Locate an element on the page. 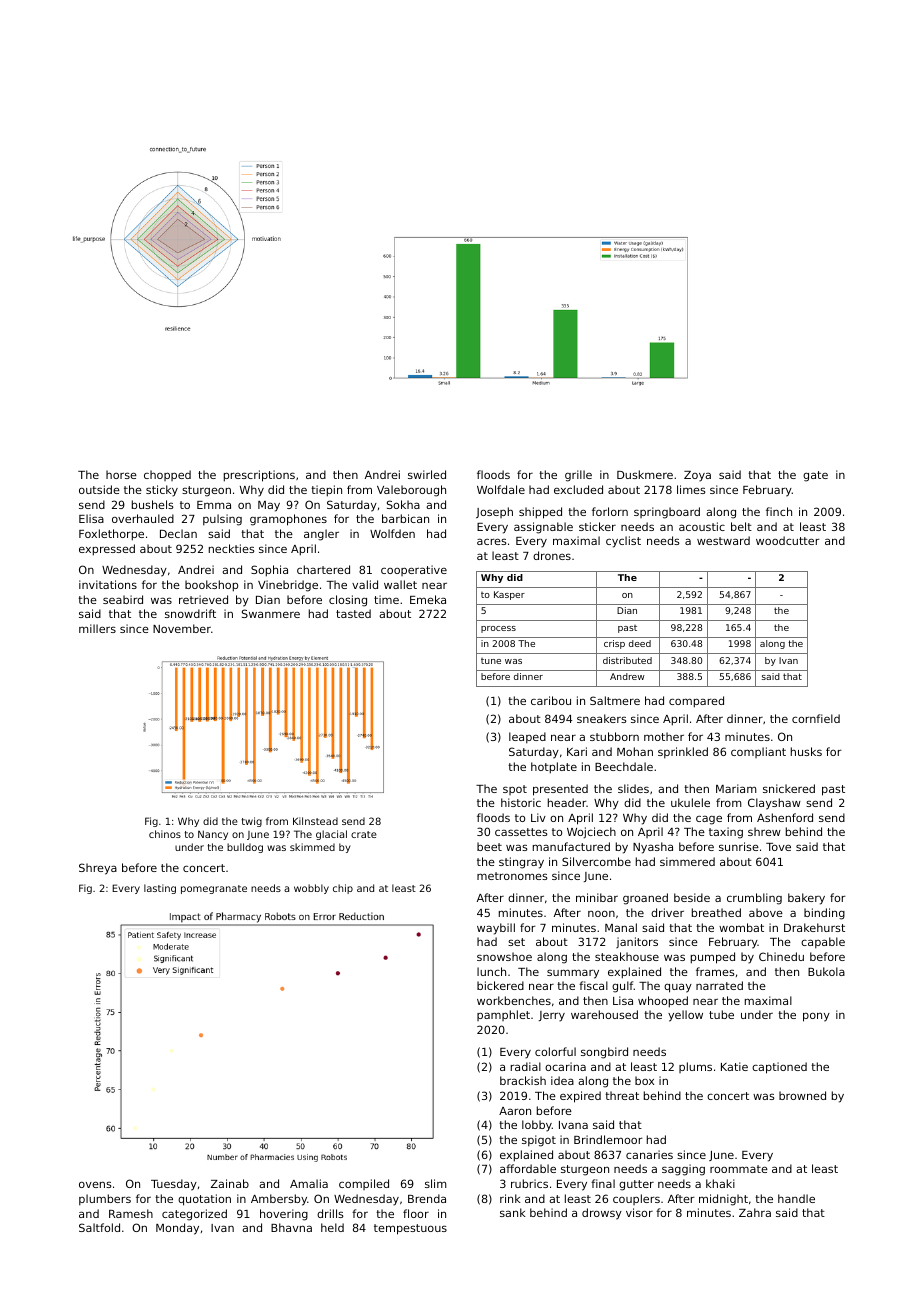 The height and width of the document is (1308, 924). millers is located at coordinates (97, 628).
